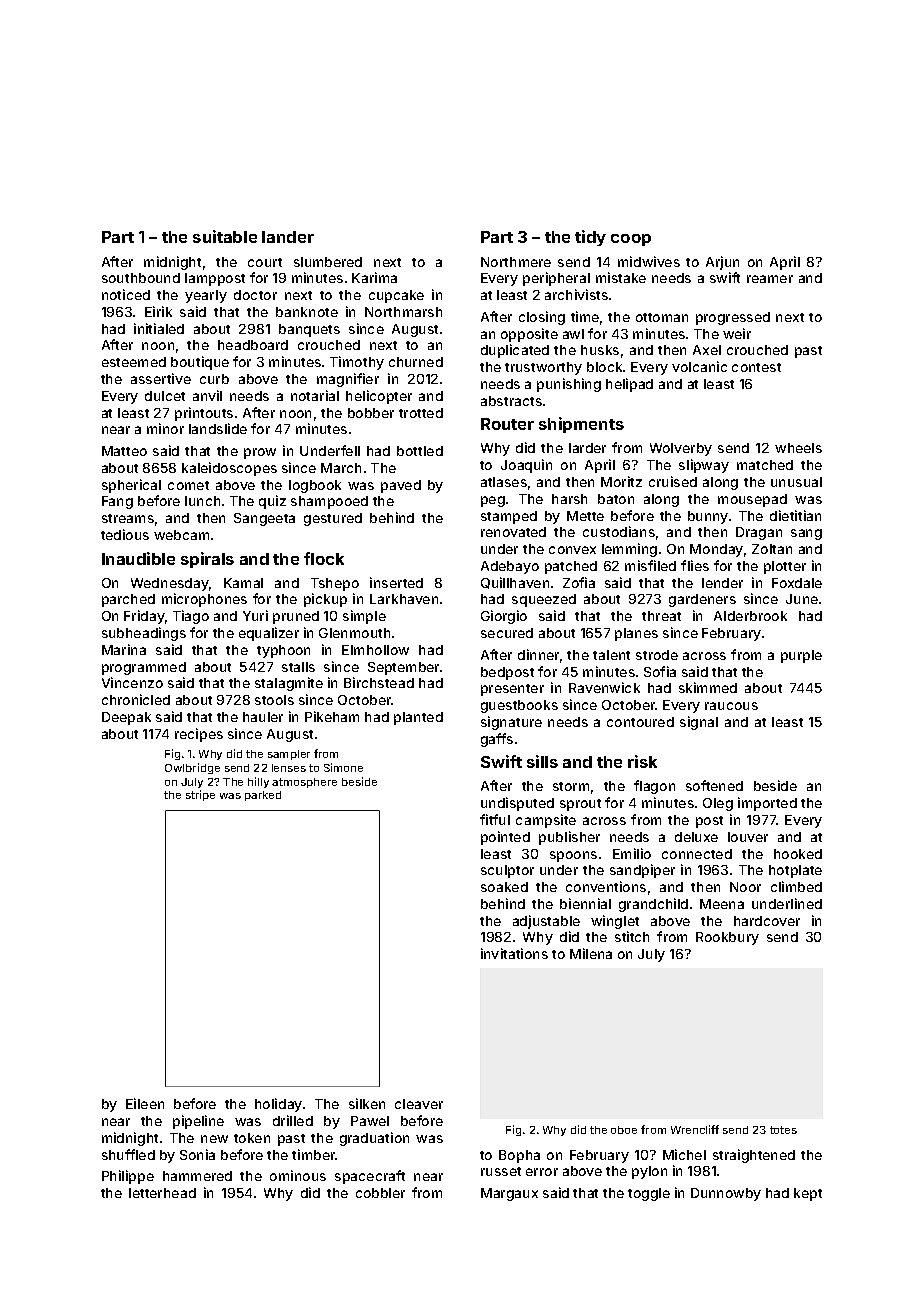 This screenshot has width=924, height=1308. Describe the element at coordinates (722, 263) in the screenshot. I see `Arjun` at that location.
